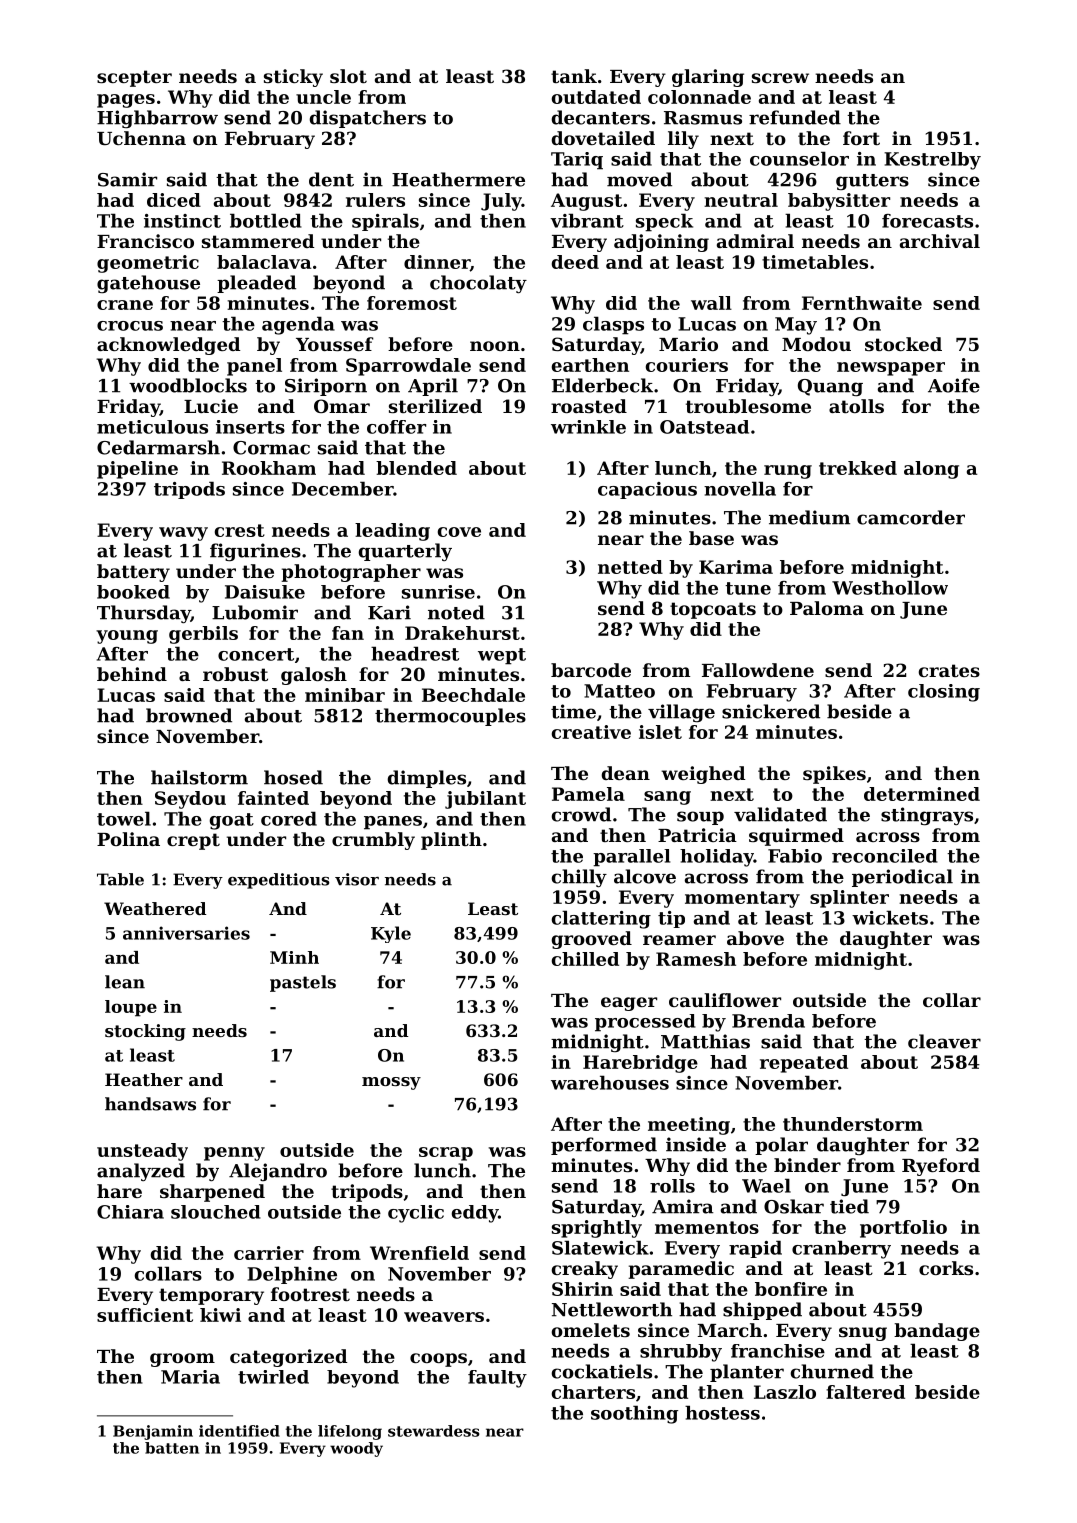  I want to click on glaring, so click(708, 78).
